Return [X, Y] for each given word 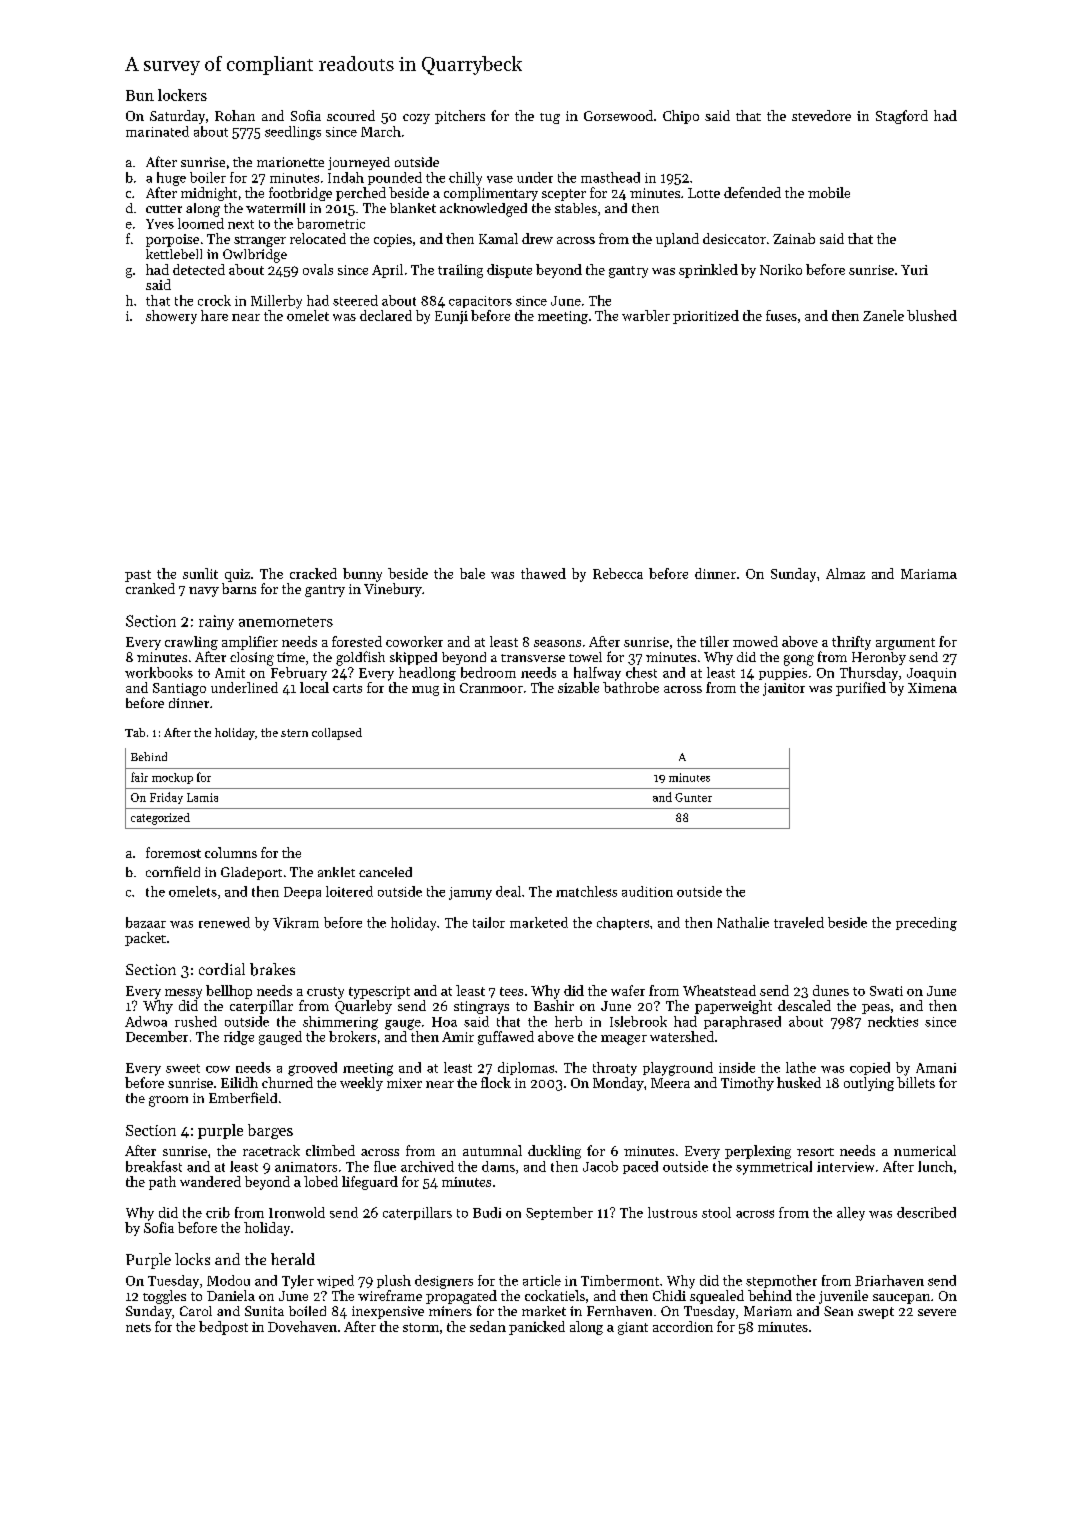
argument [905, 644]
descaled [804, 1005]
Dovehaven [302, 1326]
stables [576, 208]
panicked [537, 1328]
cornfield [173, 871]
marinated [157, 131]
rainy [216, 622]
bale [472, 573]
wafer [628, 990]
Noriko [781, 269]
